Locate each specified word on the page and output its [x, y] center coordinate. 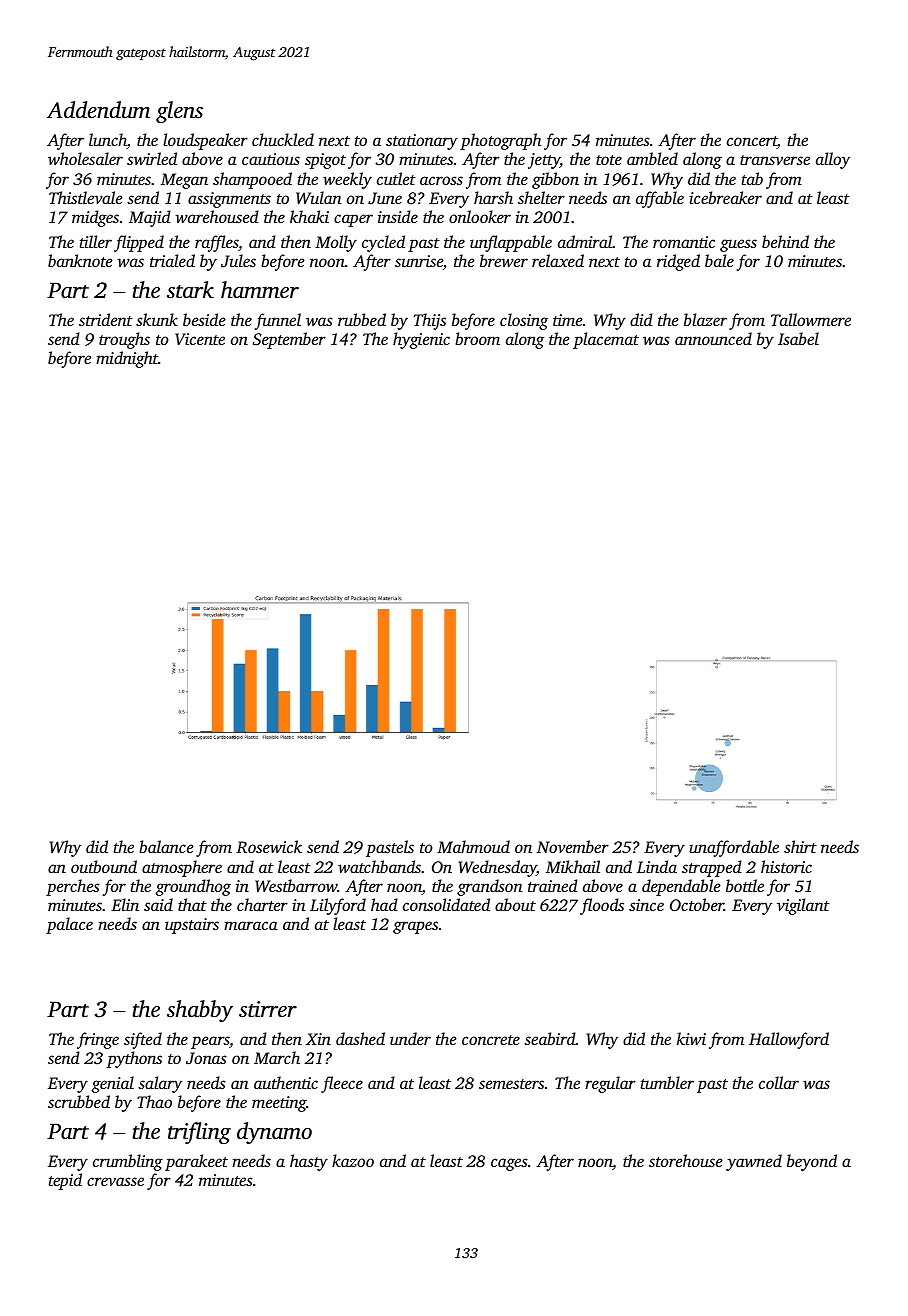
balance [166, 846]
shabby [200, 1011]
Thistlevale [86, 197]
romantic [684, 242]
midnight [127, 359]
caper [353, 220]
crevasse [115, 1181]
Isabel [798, 338]
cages [509, 1164]
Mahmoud [473, 846]
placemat [606, 340]
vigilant [803, 906]
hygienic [421, 340]
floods [602, 906]
